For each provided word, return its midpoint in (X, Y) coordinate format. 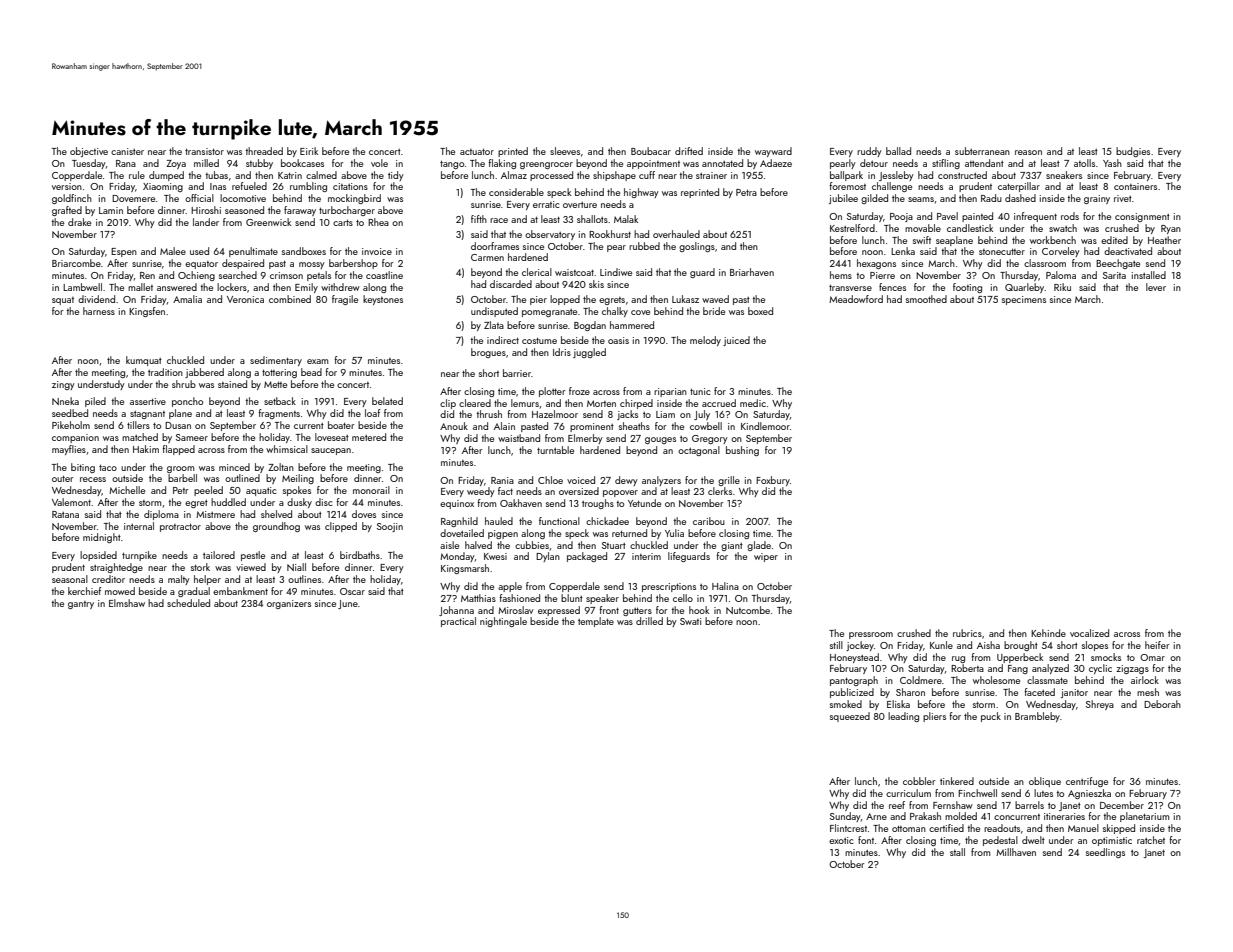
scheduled (188, 603)
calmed (321, 175)
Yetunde (644, 503)
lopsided (98, 556)
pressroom (871, 635)
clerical (537, 272)
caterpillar (1019, 187)
